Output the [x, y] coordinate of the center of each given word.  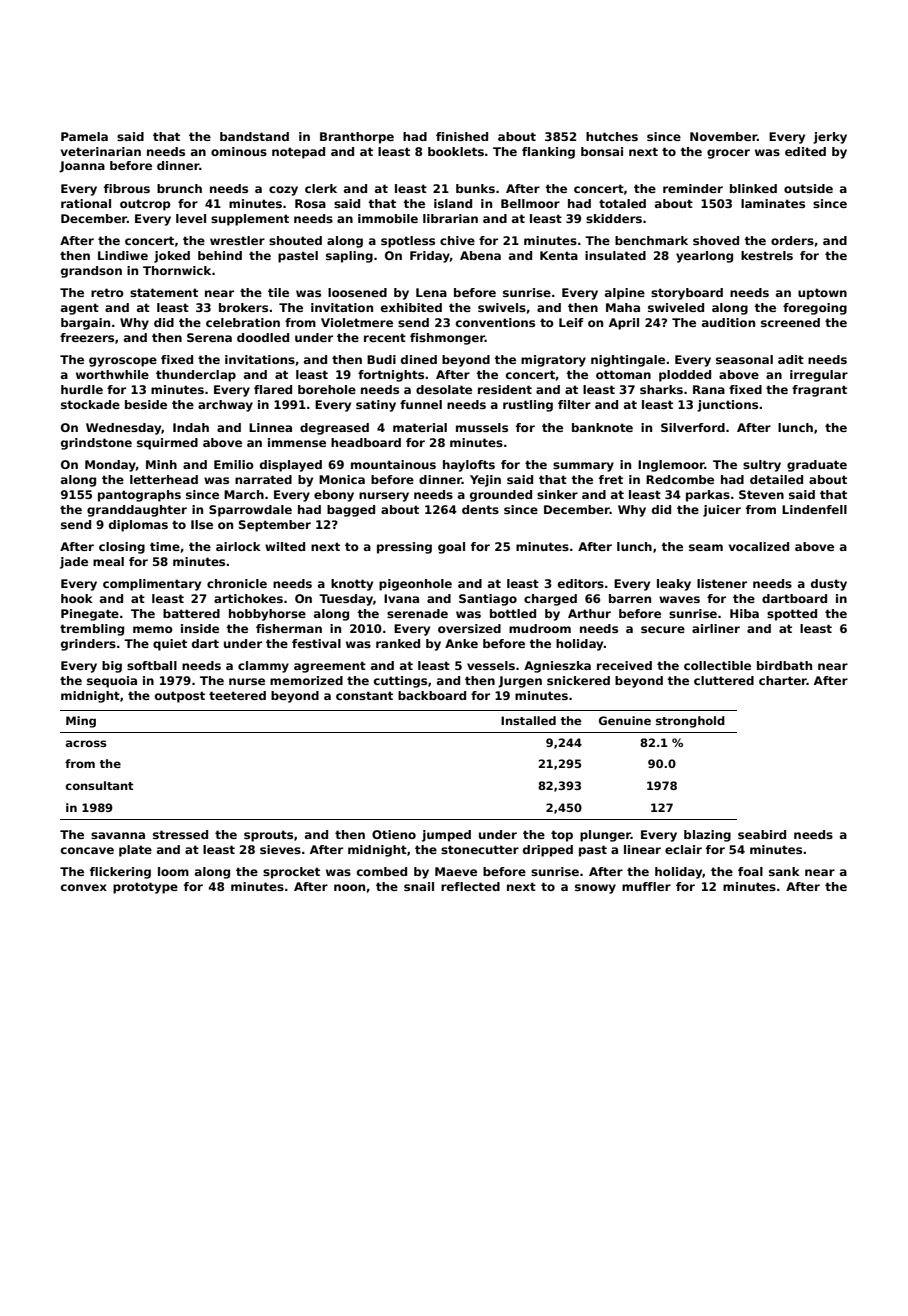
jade [74, 563]
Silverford [693, 427]
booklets [456, 151]
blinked [753, 188]
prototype [145, 888]
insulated [615, 255]
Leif [571, 322]
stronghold [690, 722]
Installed [528, 720]
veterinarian [101, 151]
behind [220, 255]
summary [583, 467]
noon [349, 887]
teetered [237, 695]
